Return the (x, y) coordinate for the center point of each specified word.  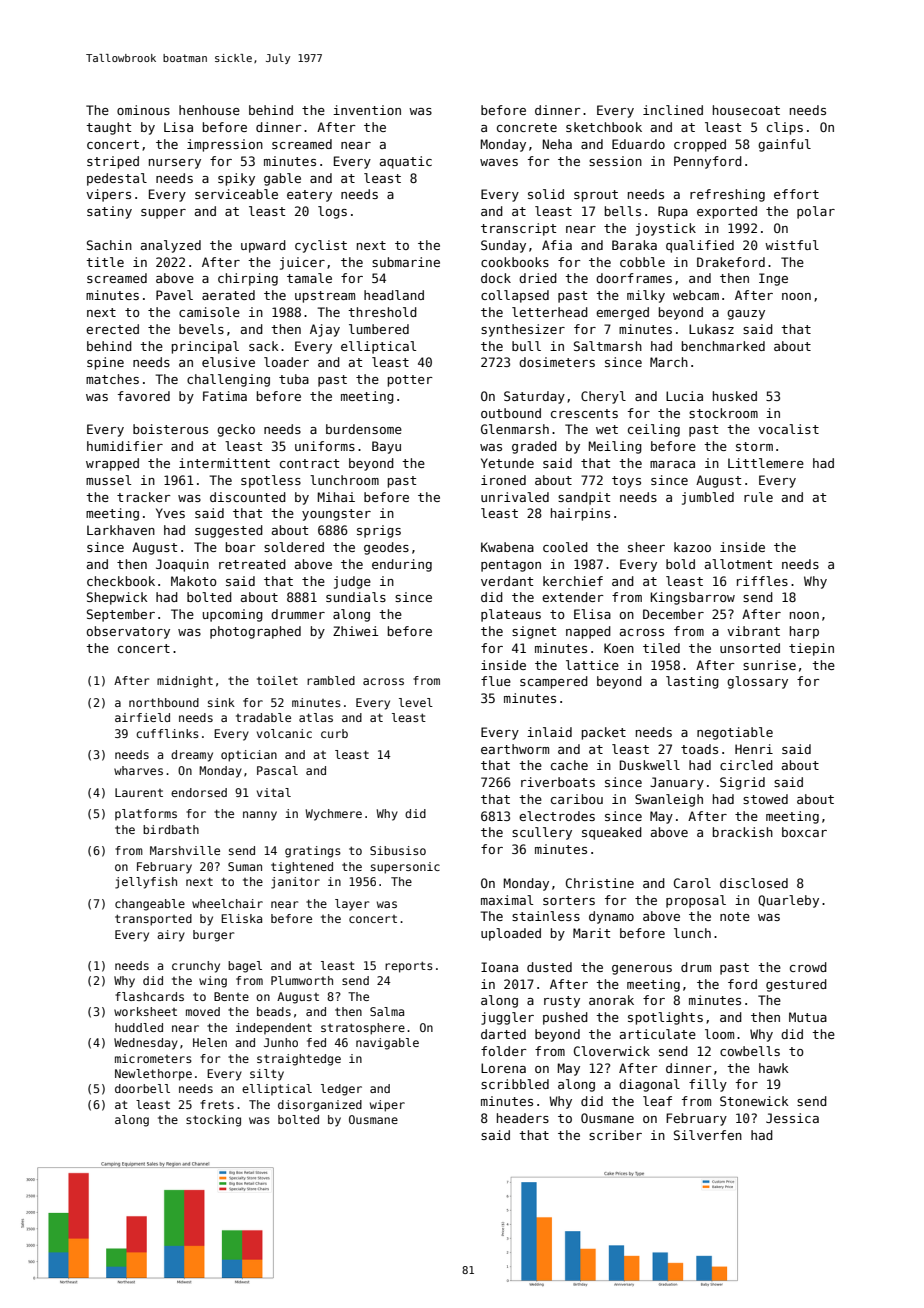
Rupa (673, 212)
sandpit (584, 498)
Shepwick (117, 598)
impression (225, 145)
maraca (672, 464)
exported (727, 212)
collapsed (515, 296)
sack (264, 346)
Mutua (808, 1017)
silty (267, 1075)
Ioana (499, 967)
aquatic (406, 162)
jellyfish (146, 883)
